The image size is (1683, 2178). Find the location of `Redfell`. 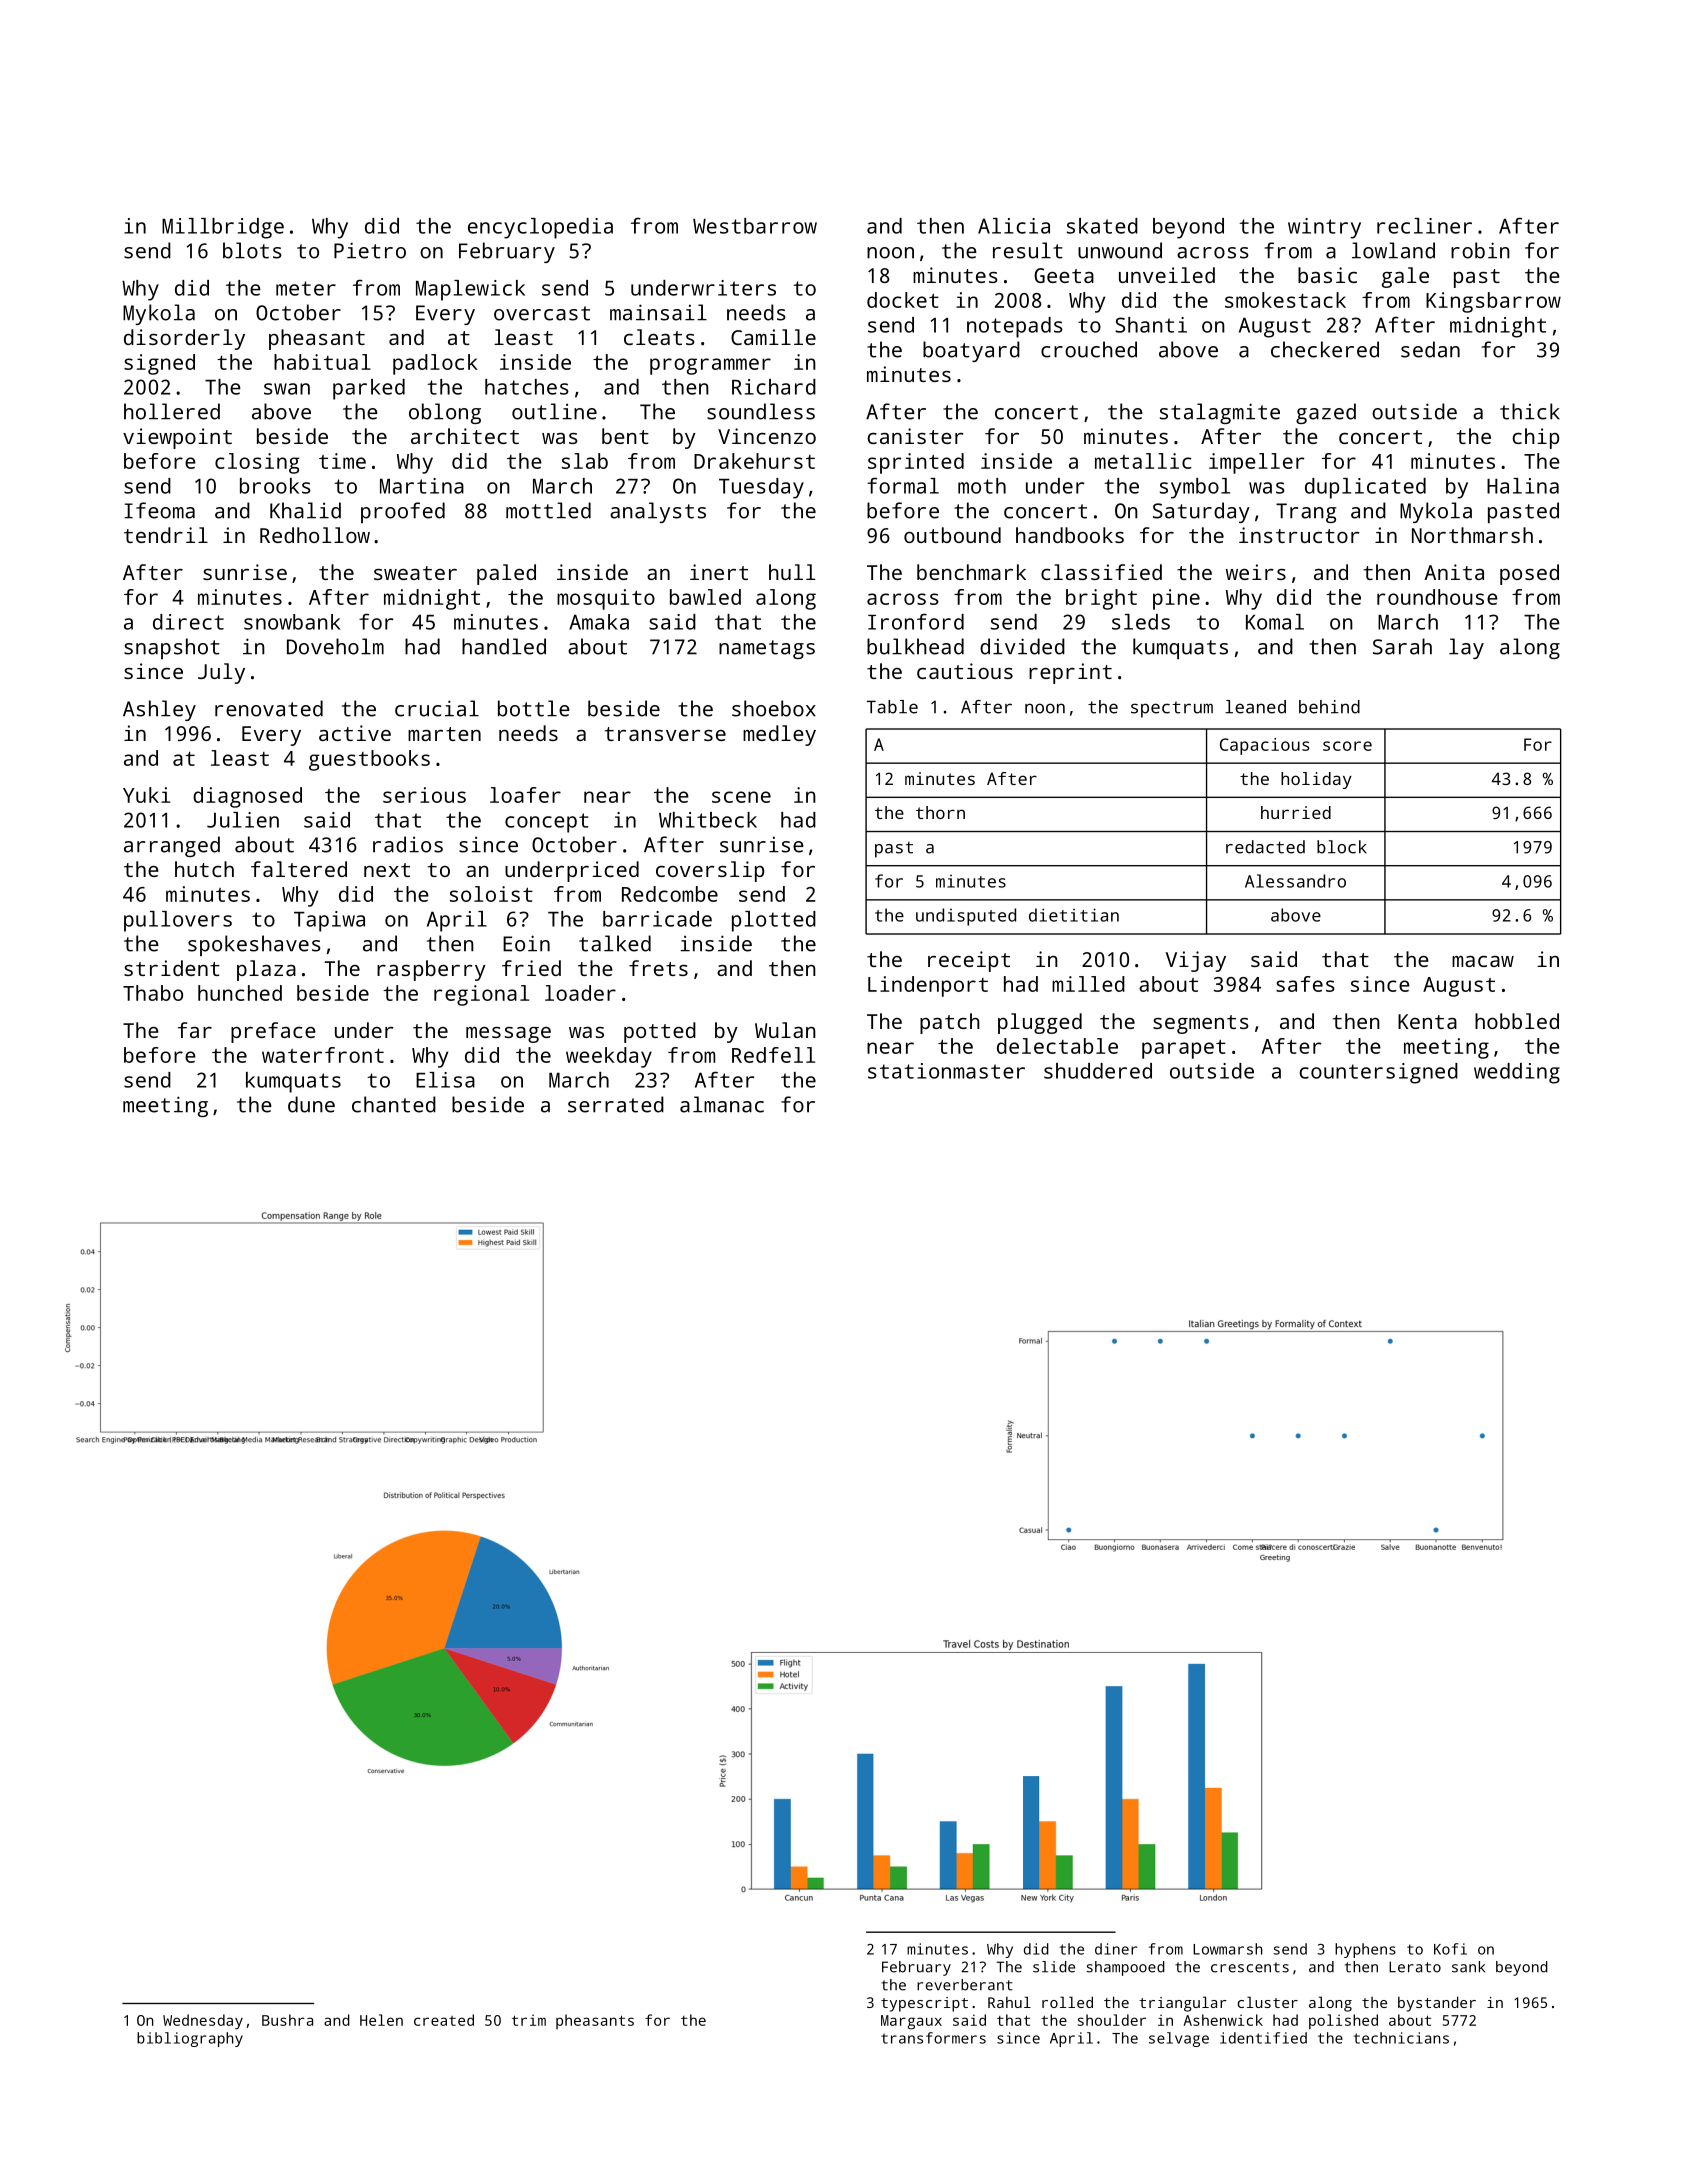

Redfell is located at coordinates (773, 1055).
